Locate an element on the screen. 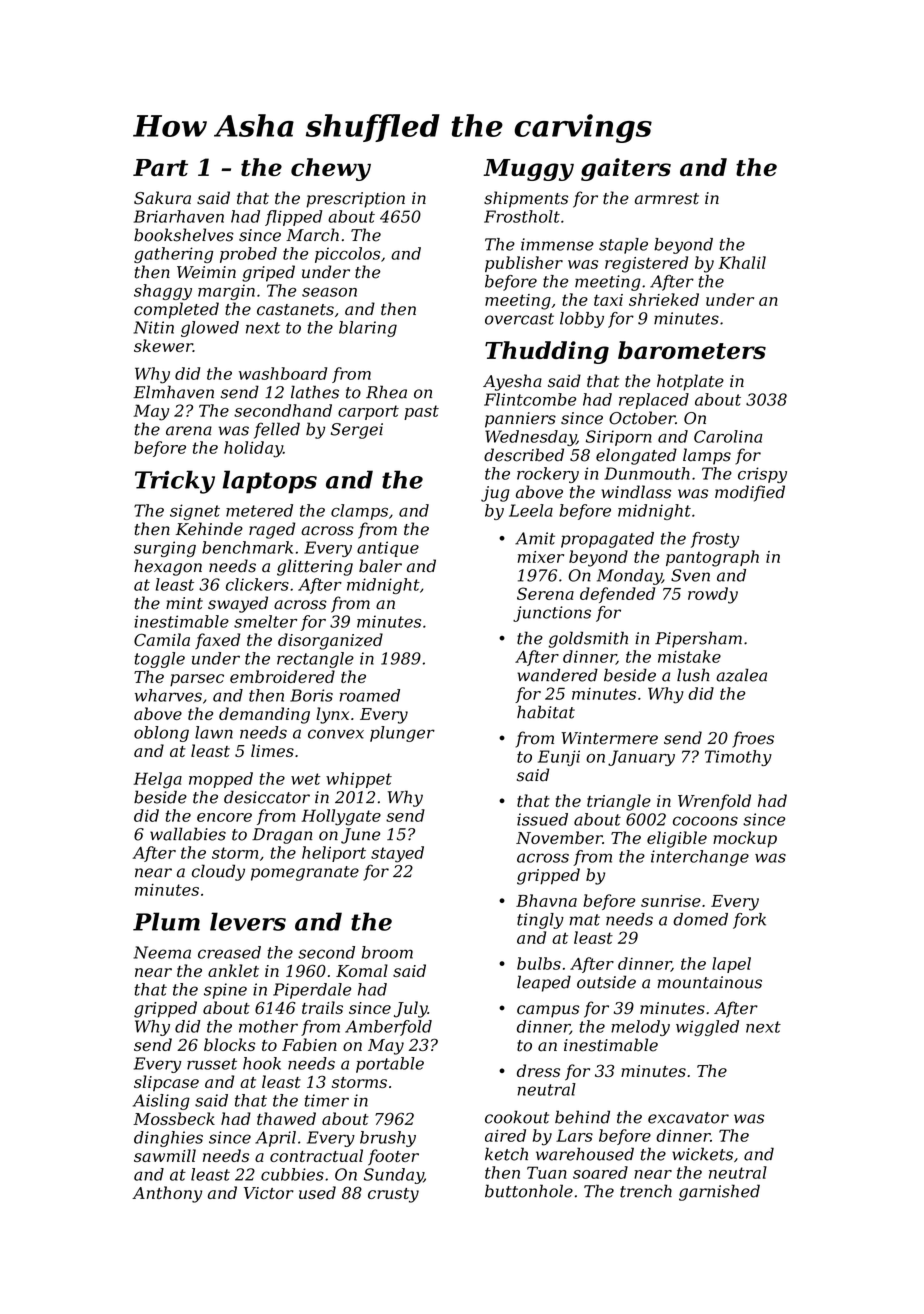 The width and height of the screenshot is (924, 1314). propagated is located at coordinates (607, 540).
